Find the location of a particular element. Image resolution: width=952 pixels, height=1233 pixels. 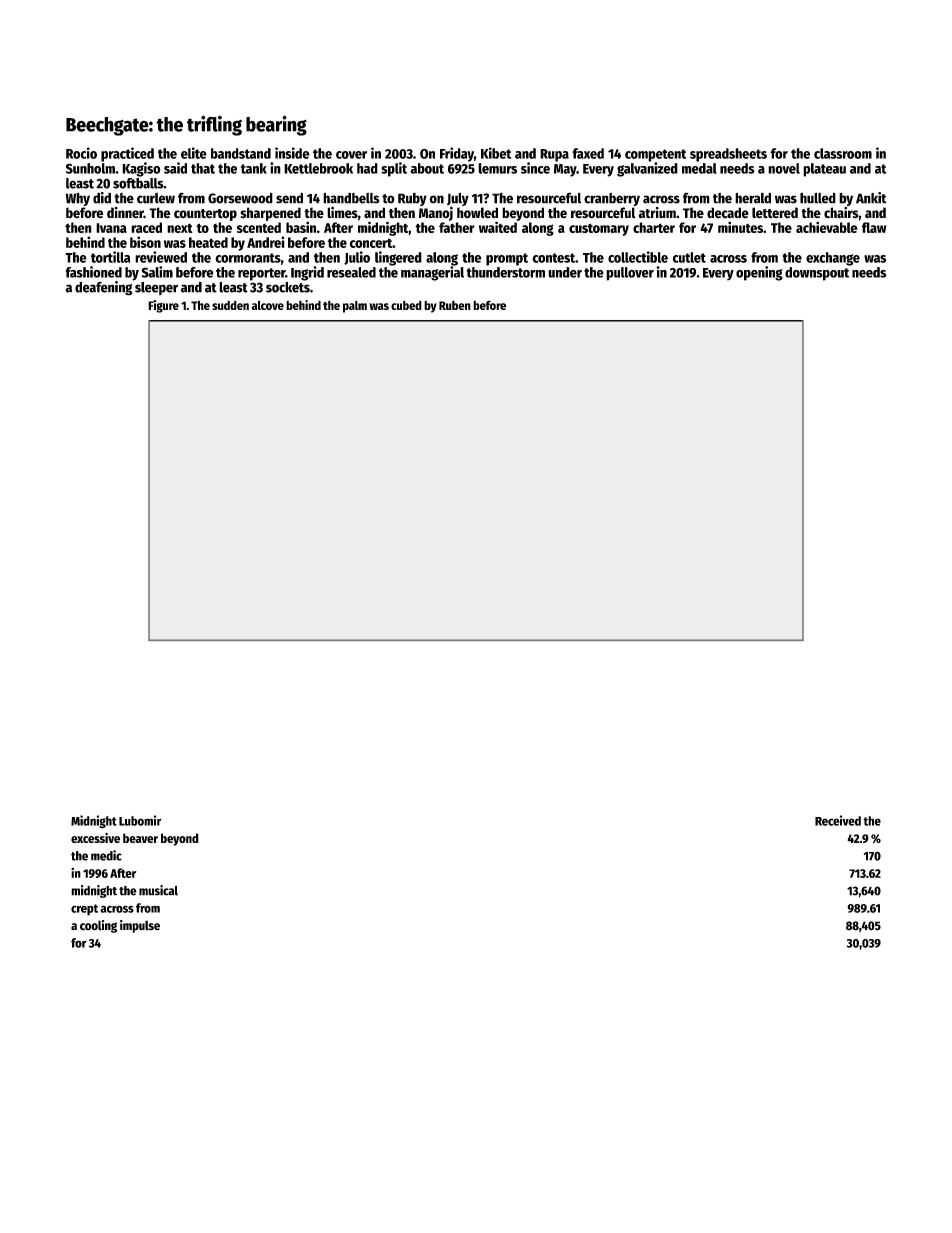

practiced is located at coordinates (127, 154).
